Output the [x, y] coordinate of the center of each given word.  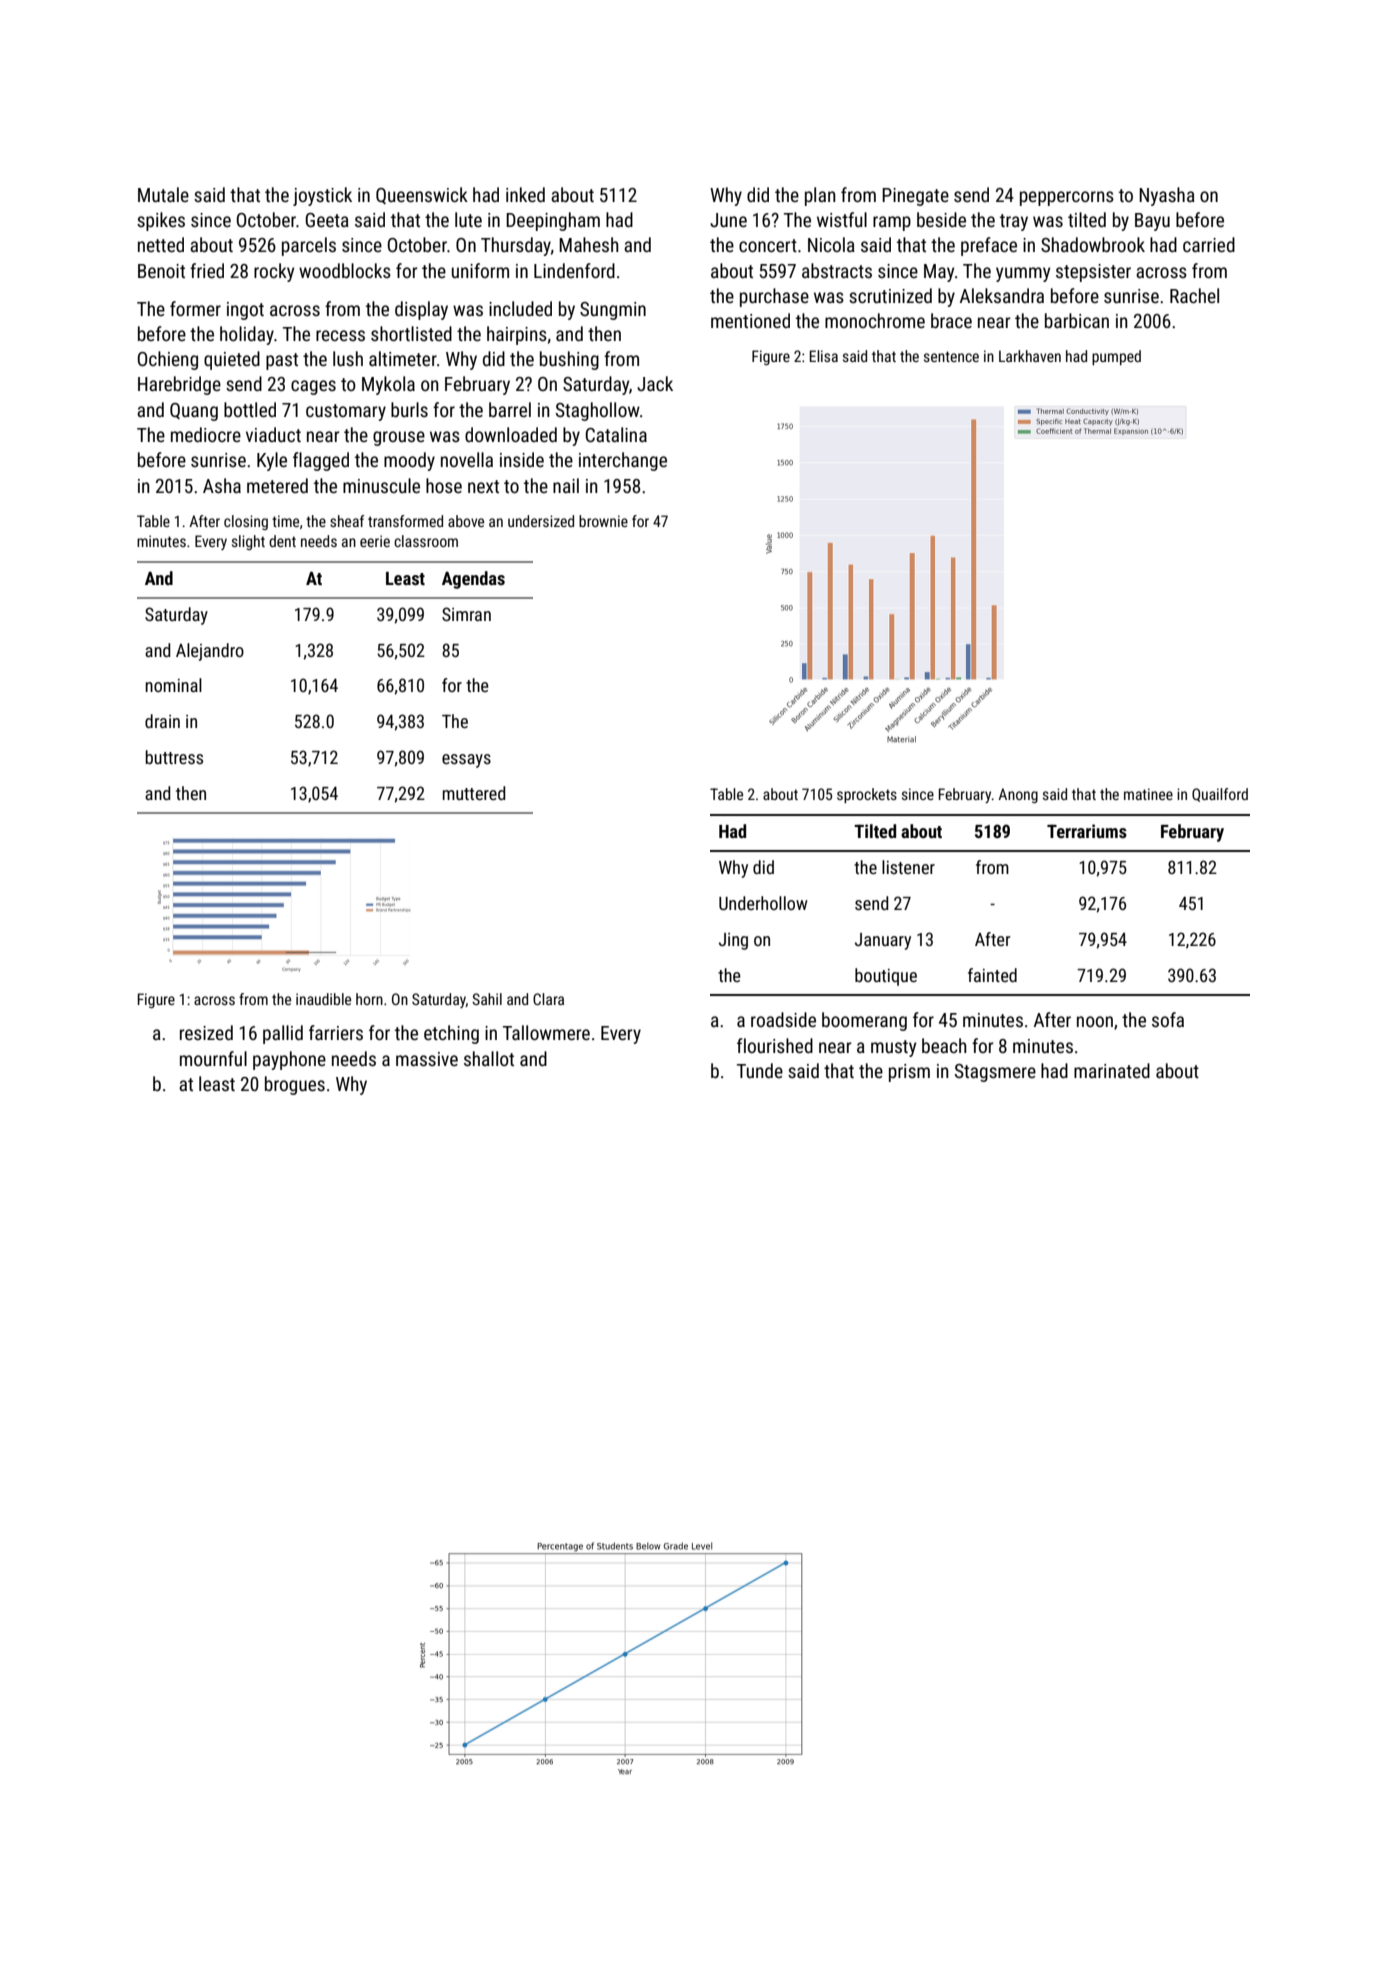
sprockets [867, 795]
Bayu [1152, 222]
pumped [1116, 357]
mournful [213, 1058]
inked [525, 194]
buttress [174, 757]
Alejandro [210, 652]
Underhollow [763, 903]
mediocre [206, 434]
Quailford [1220, 795]
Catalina [616, 434]
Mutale [163, 194]
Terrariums [1087, 831]
